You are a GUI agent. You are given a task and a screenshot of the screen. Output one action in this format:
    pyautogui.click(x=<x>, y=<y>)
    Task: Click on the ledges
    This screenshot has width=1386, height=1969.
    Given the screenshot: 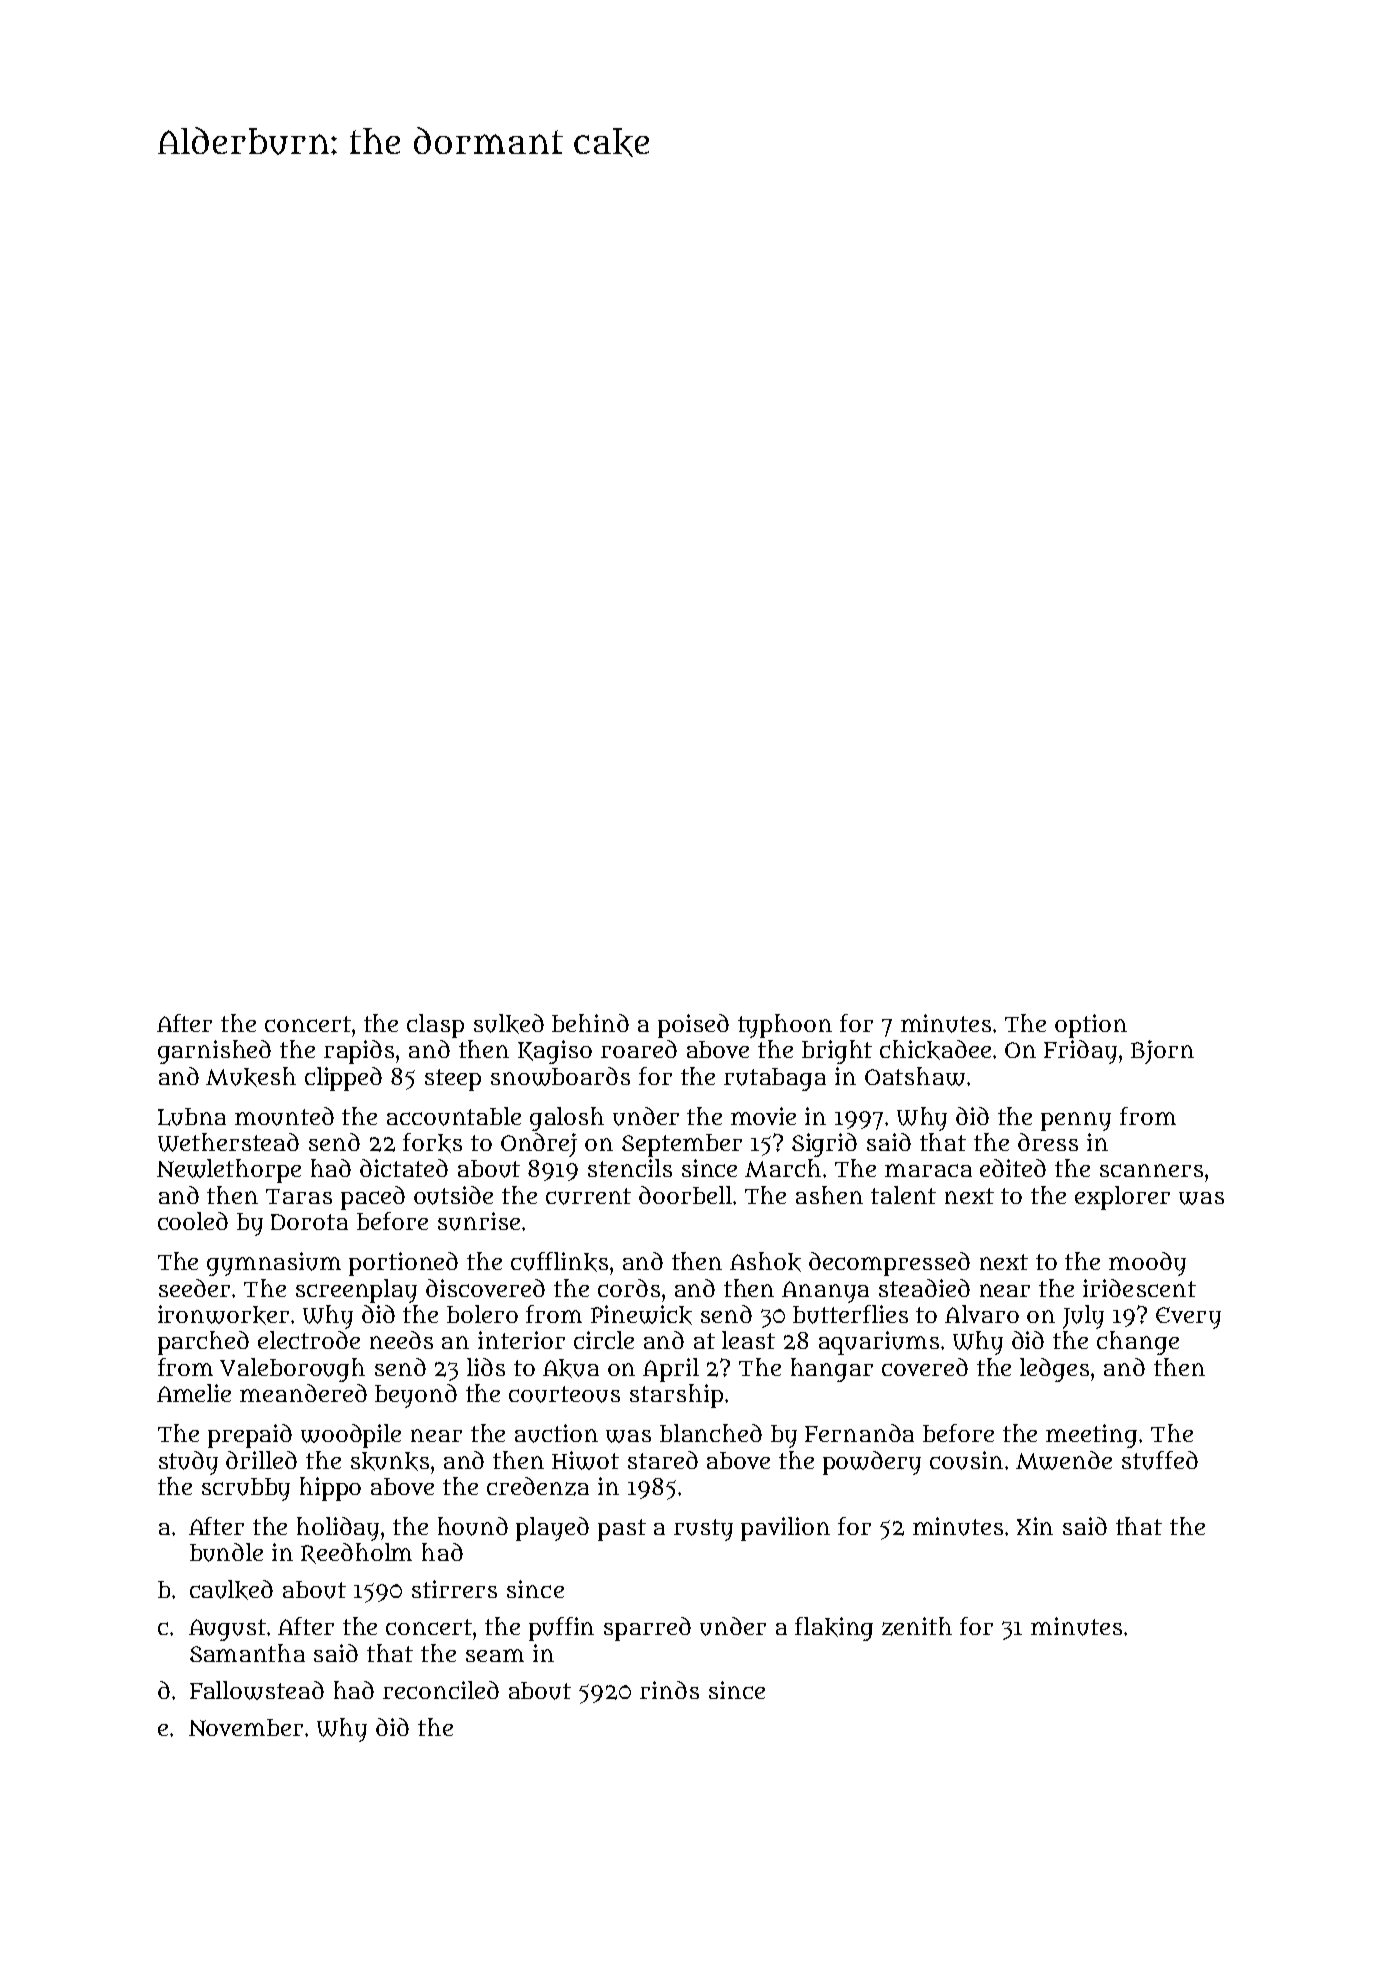 What is the action you would take?
    pyautogui.click(x=1054, y=1370)
